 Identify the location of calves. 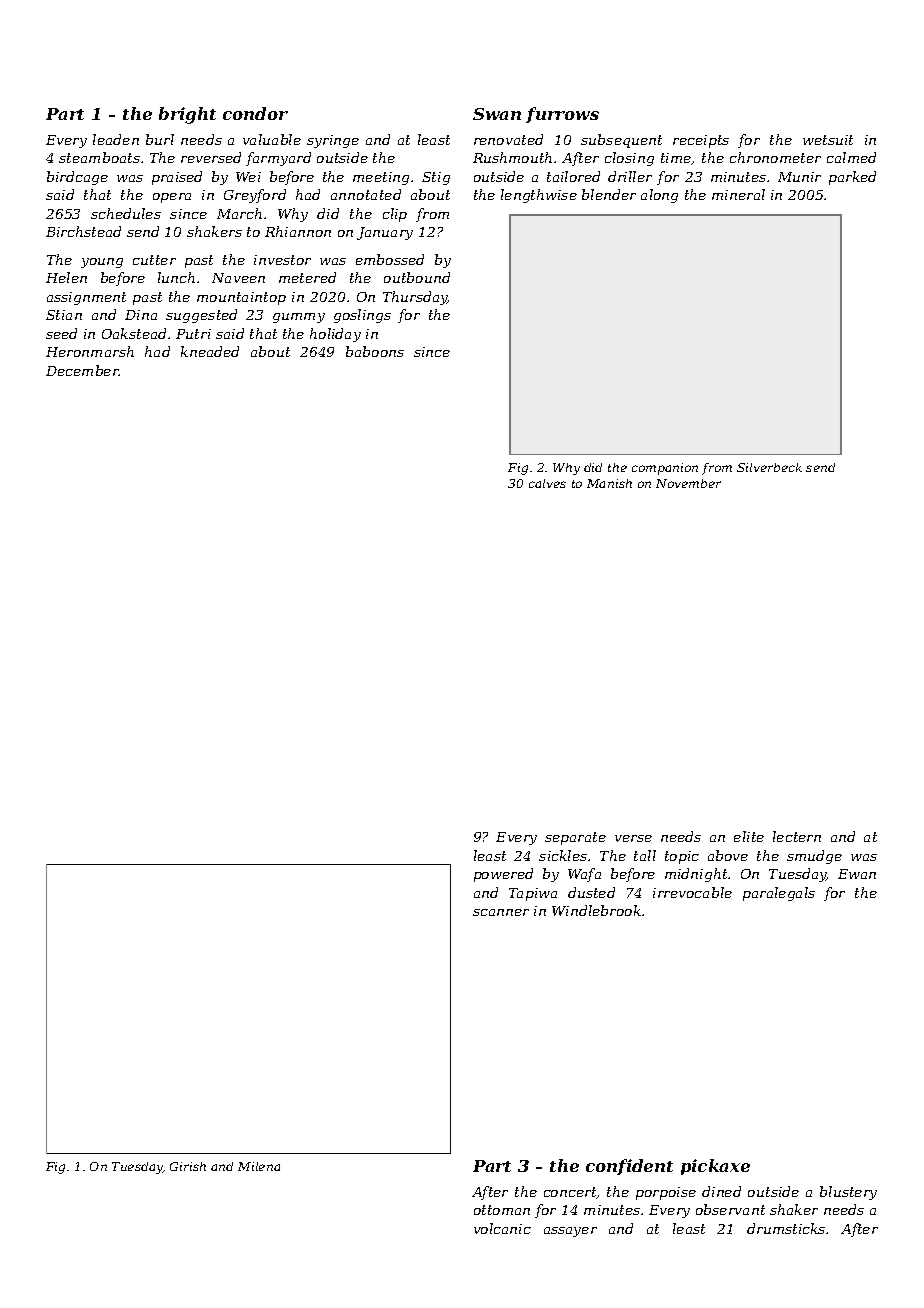
(547, 483).
